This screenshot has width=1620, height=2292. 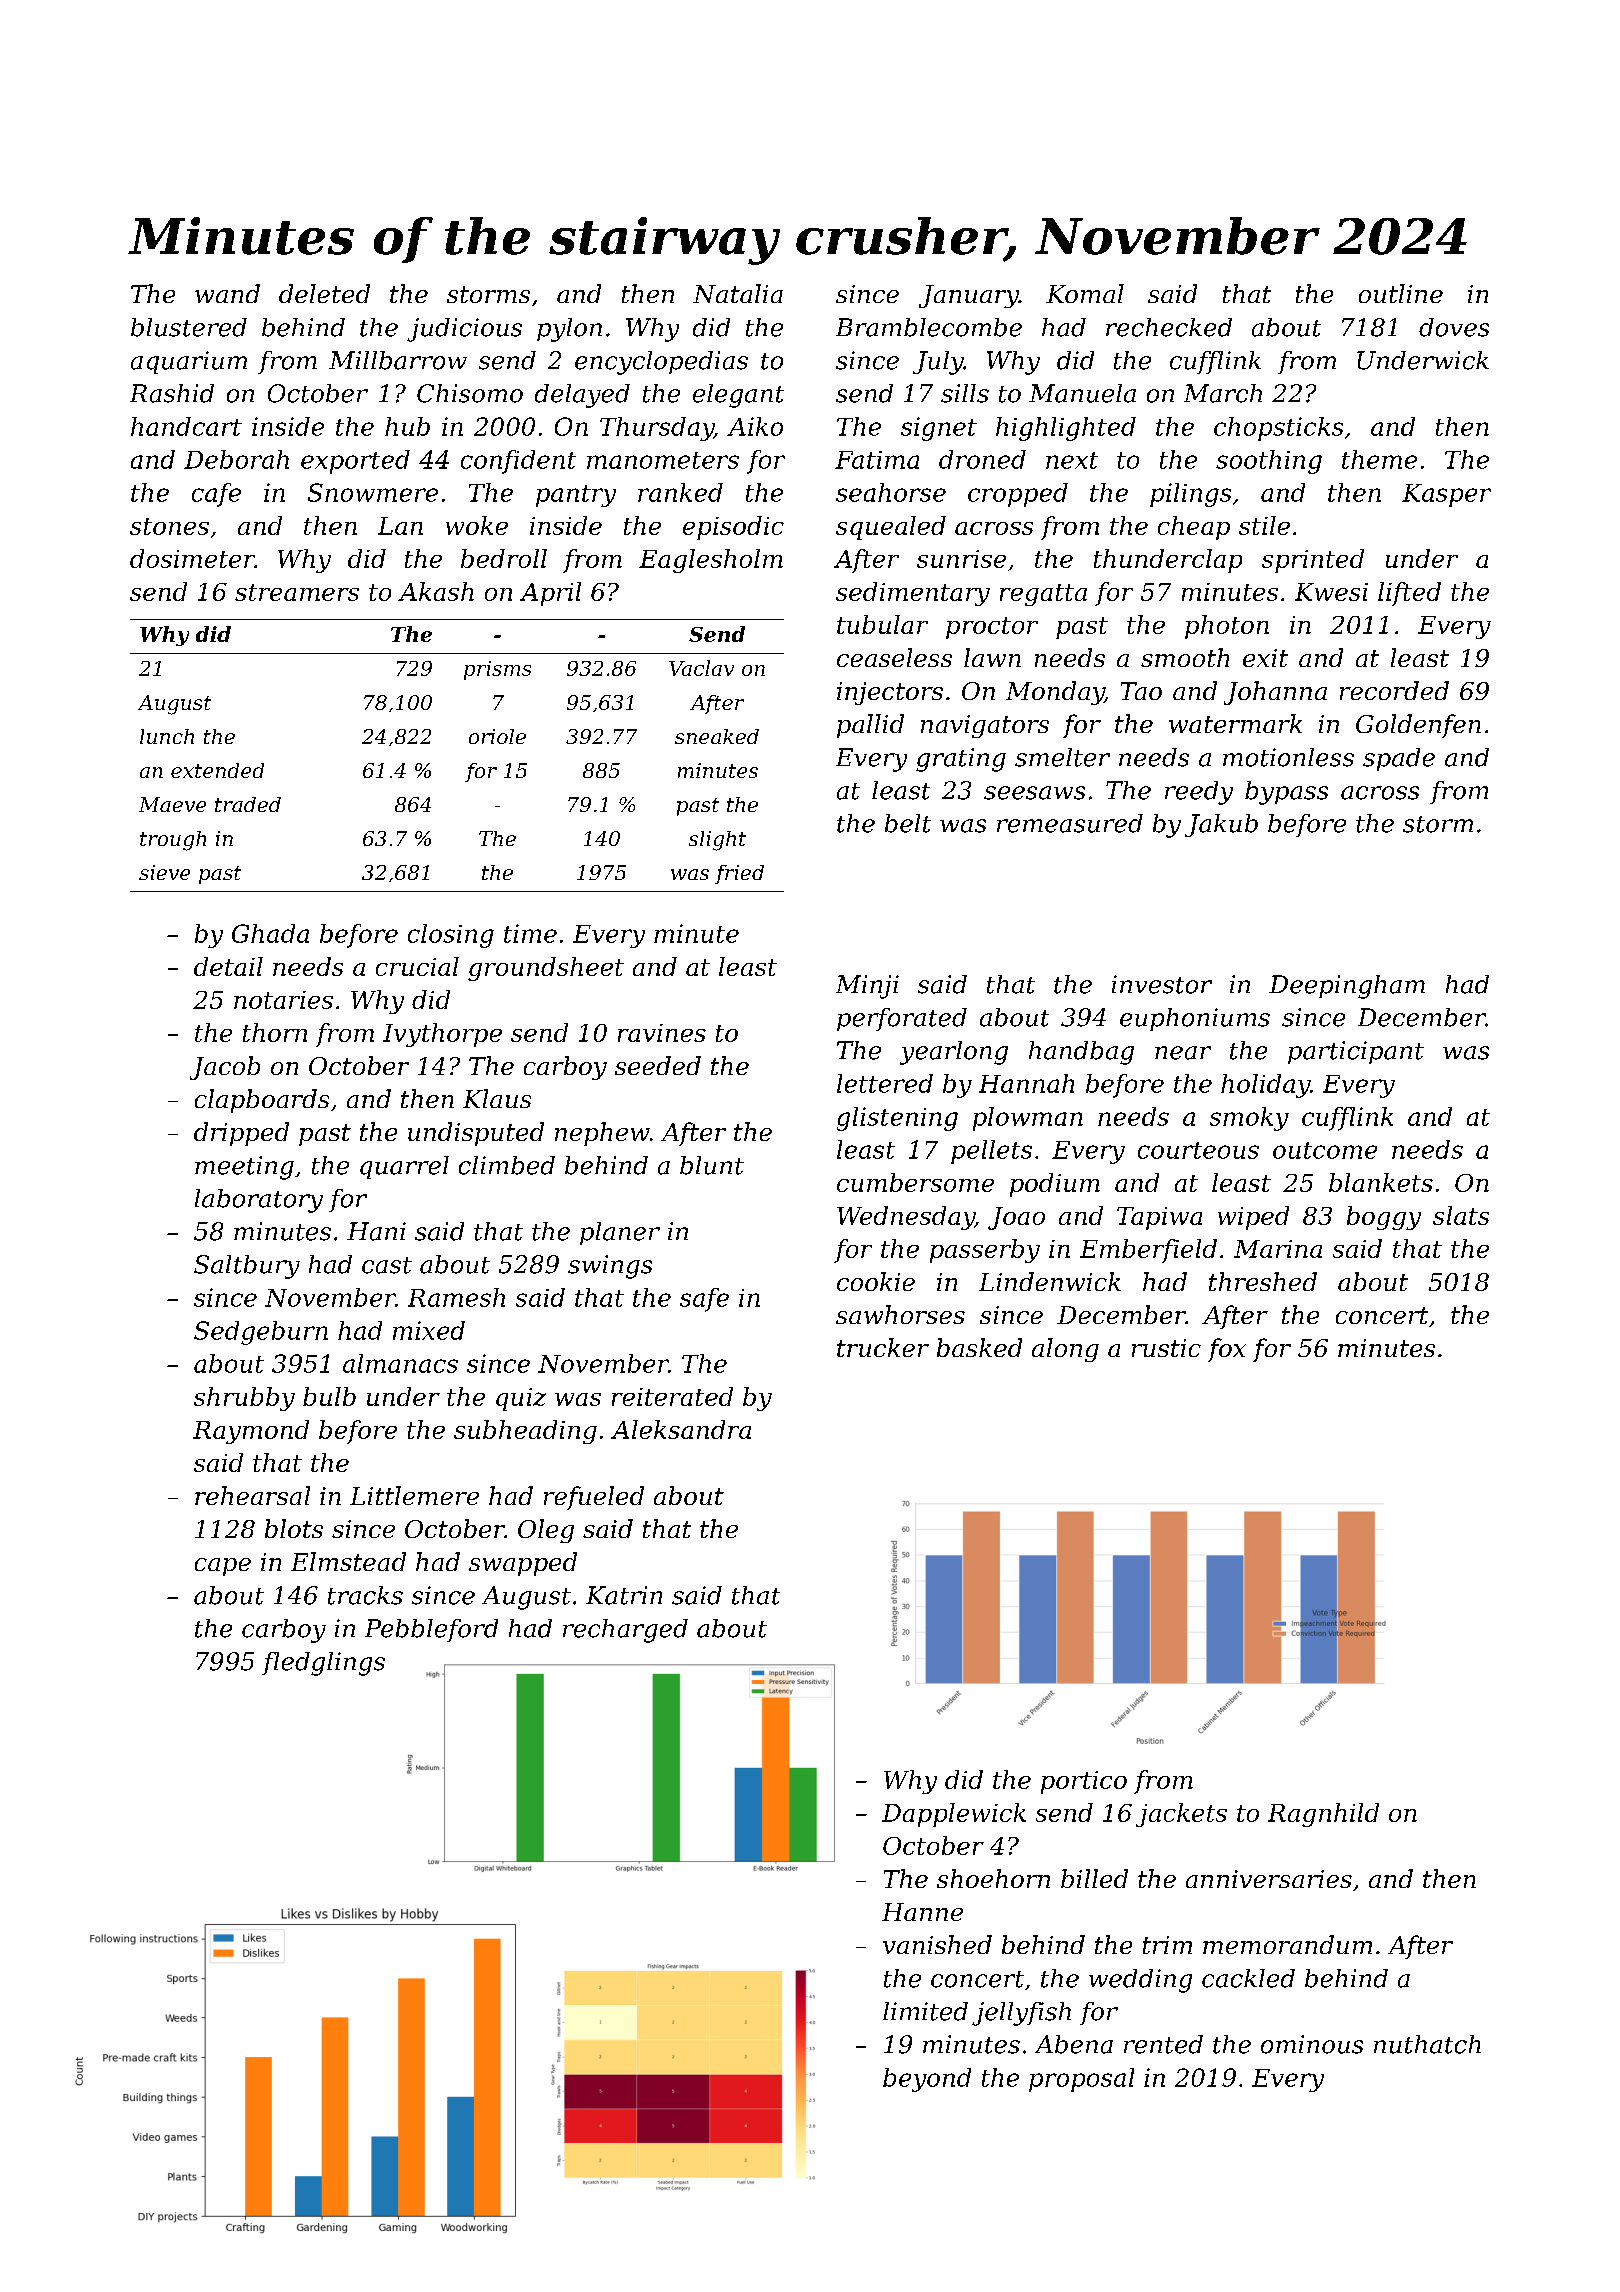 I want to click on fledglings, so click(x=323, y=1664).
